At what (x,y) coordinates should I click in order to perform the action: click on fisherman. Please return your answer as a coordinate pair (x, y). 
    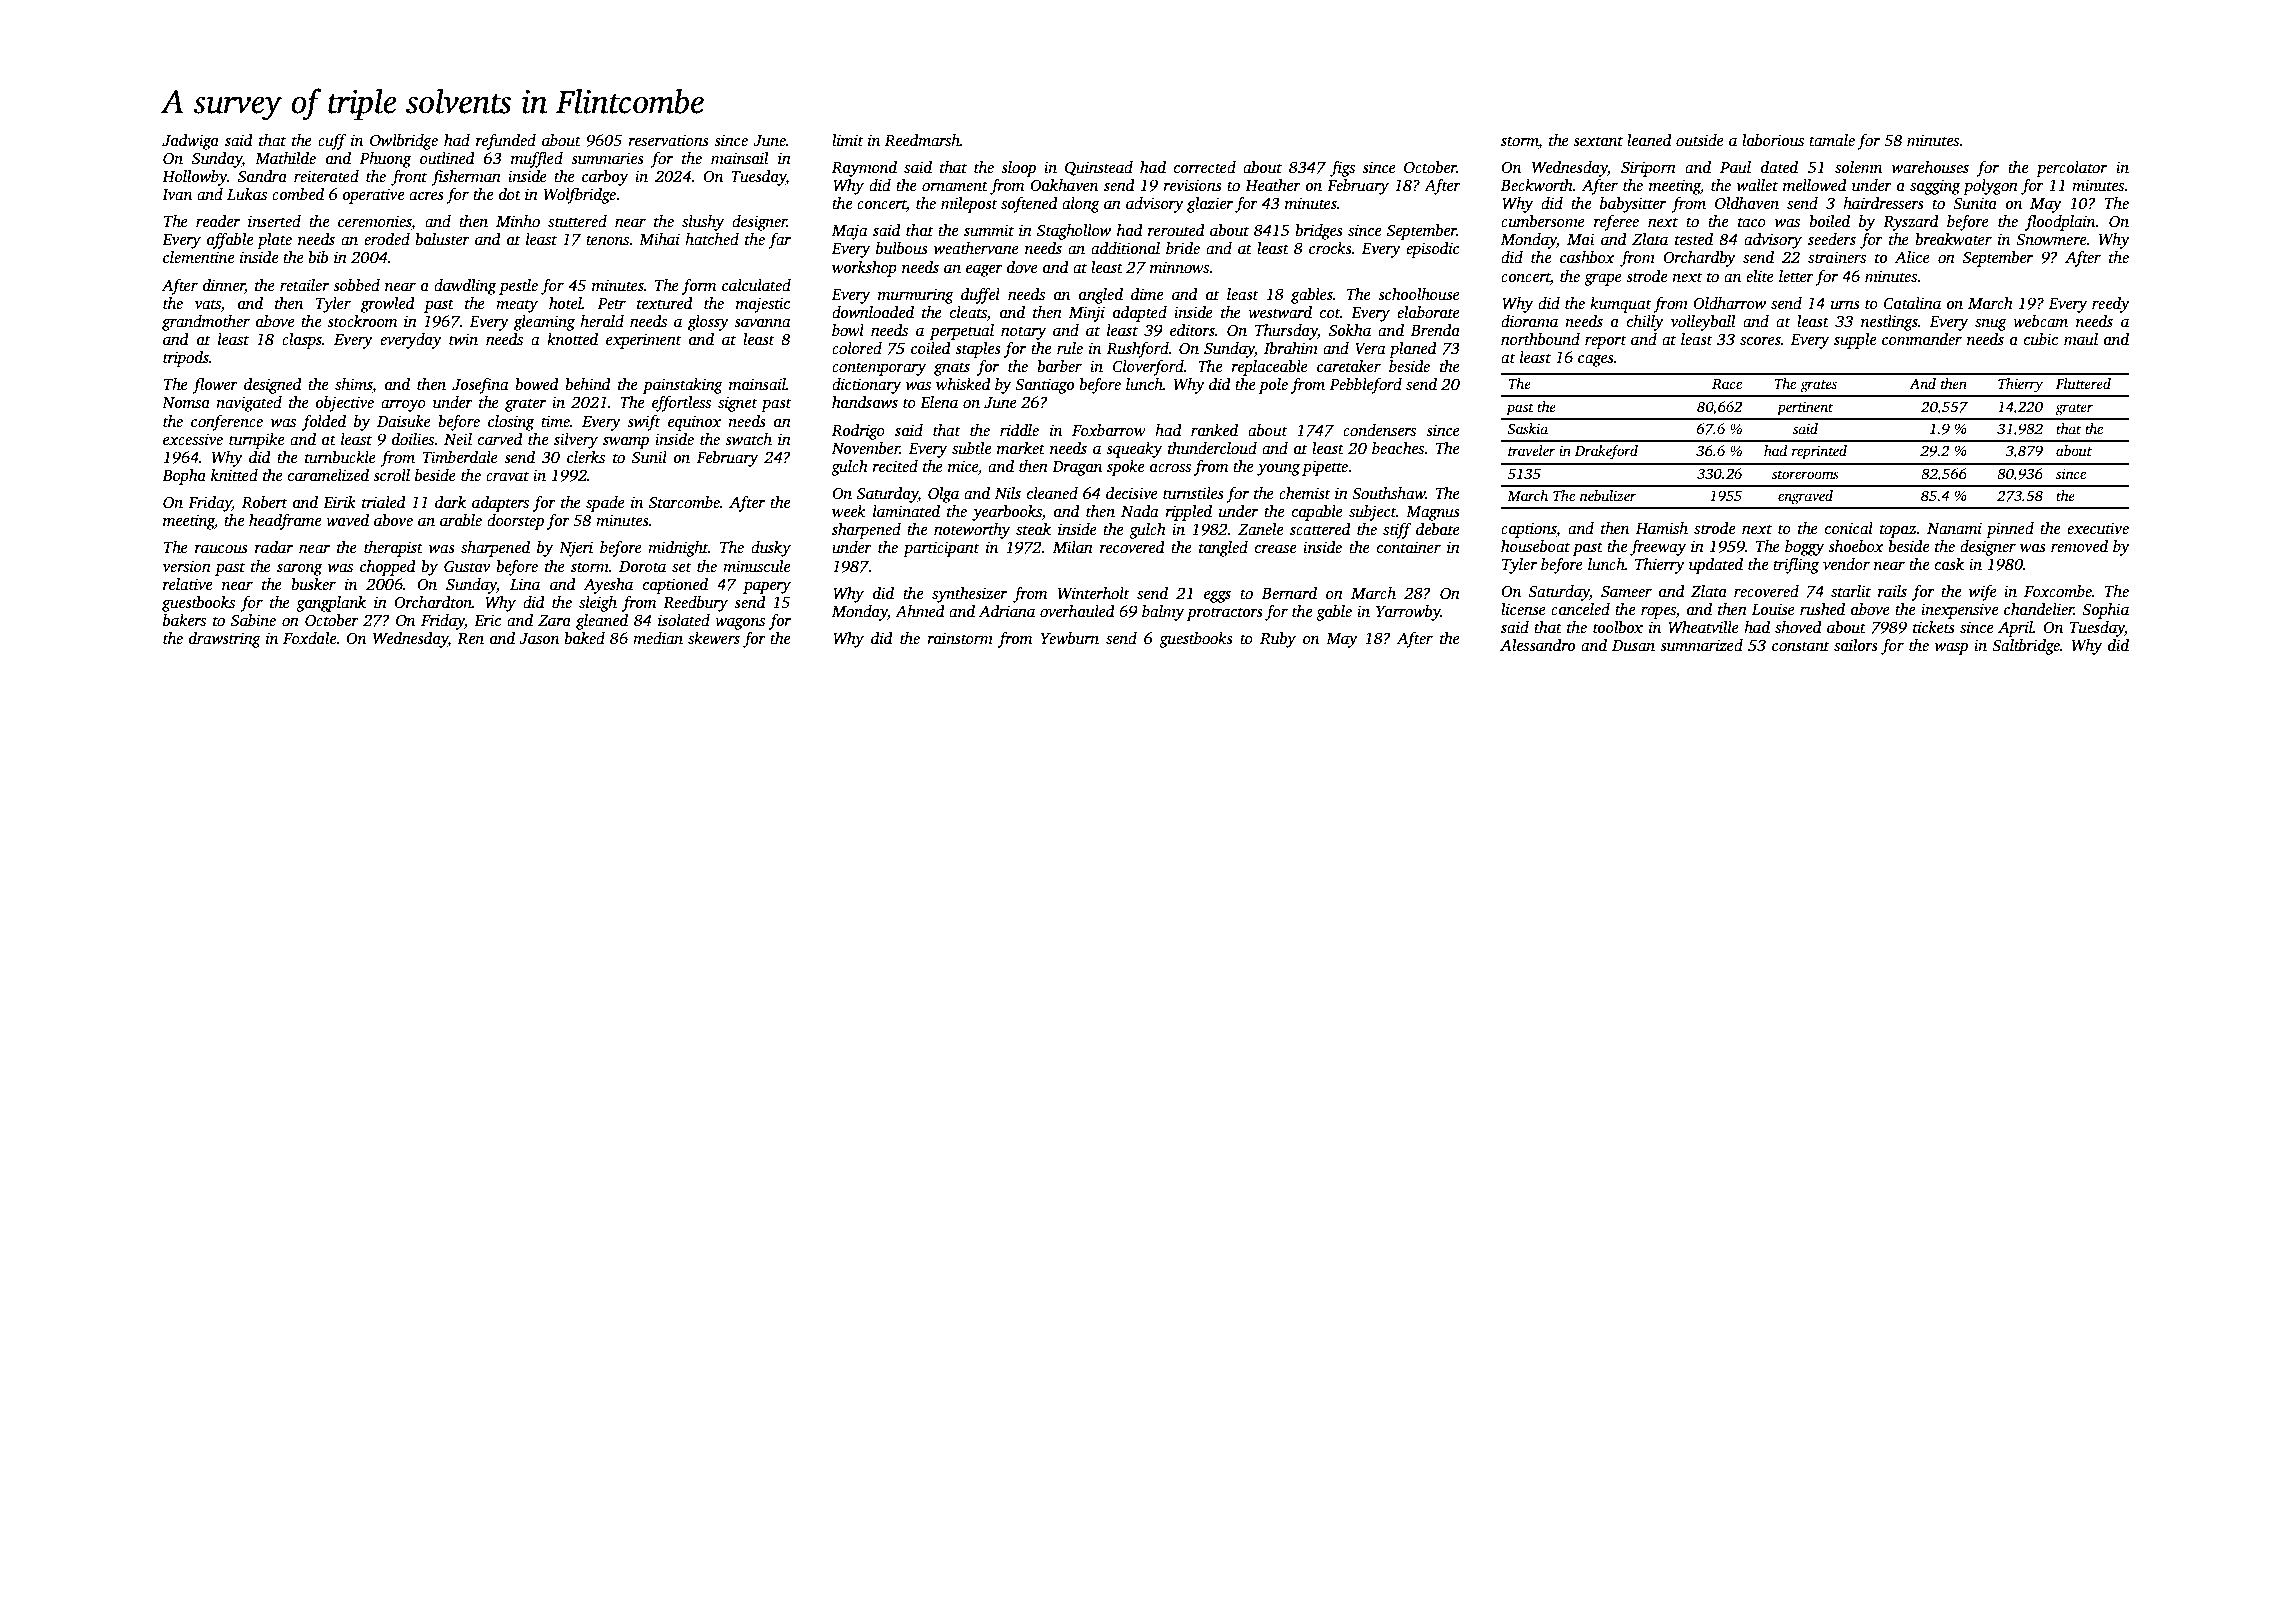
    Looking at the image, I should click on (466, 178).
